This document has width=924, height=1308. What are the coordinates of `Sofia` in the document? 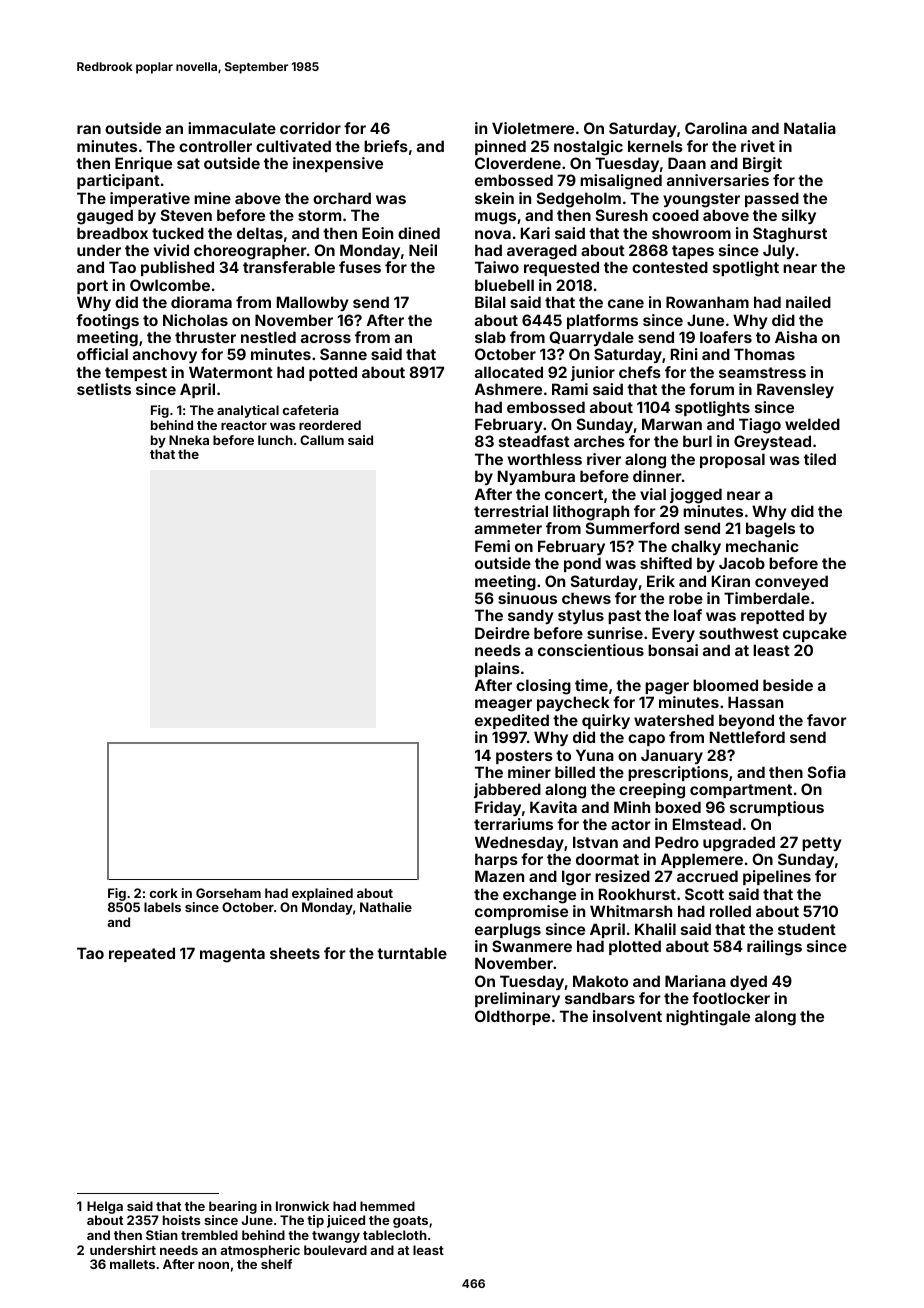 It's located at (827, 772).
